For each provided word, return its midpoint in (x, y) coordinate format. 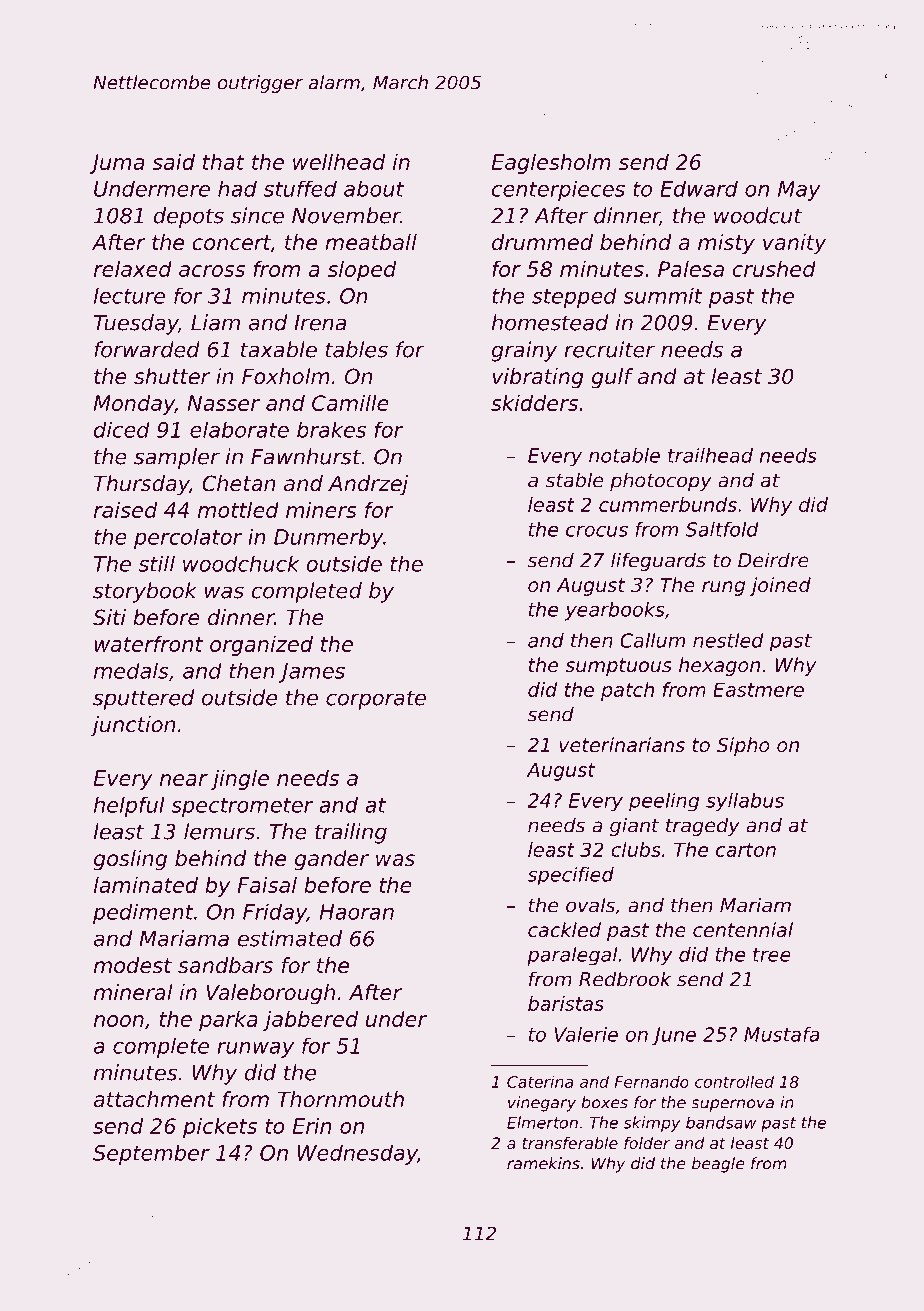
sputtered (143, 699)
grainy (524, 351)
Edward (699, 188)
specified (571, 876)
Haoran (357, 912)
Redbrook (625, 979)
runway (255, 1050)
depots (189, 217)
